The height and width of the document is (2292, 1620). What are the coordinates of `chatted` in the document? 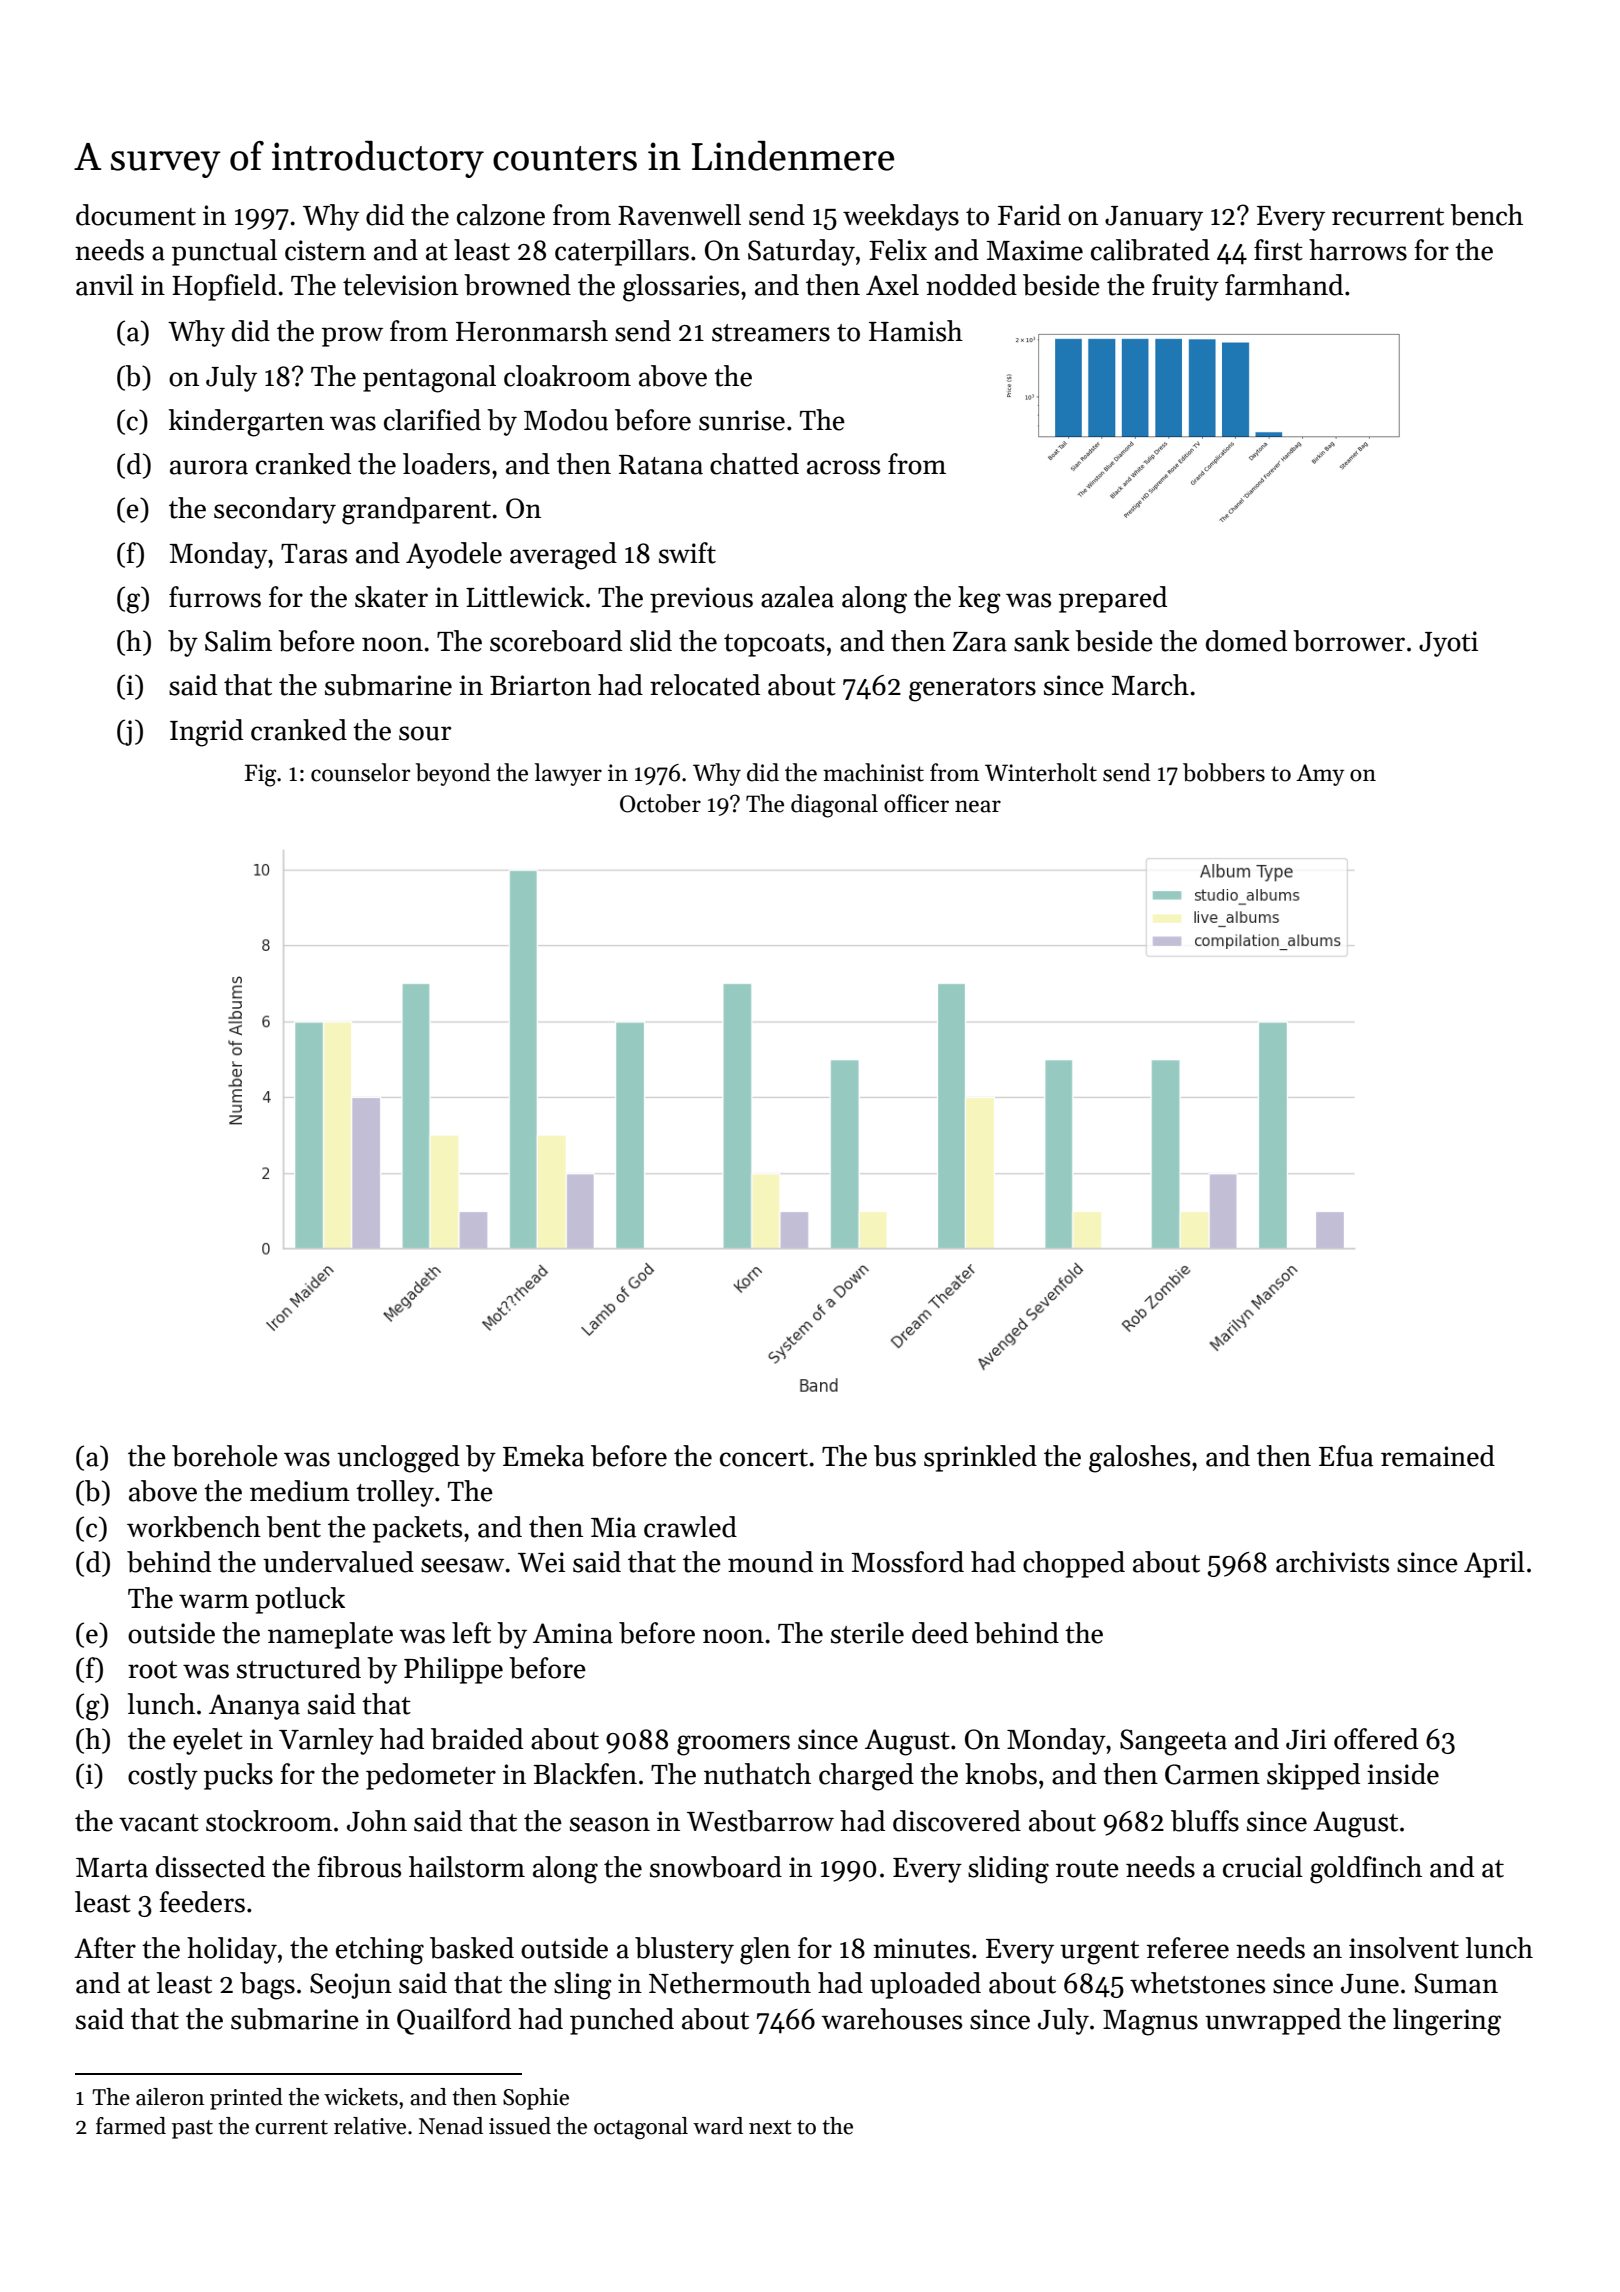 It's located at (754, 464).
